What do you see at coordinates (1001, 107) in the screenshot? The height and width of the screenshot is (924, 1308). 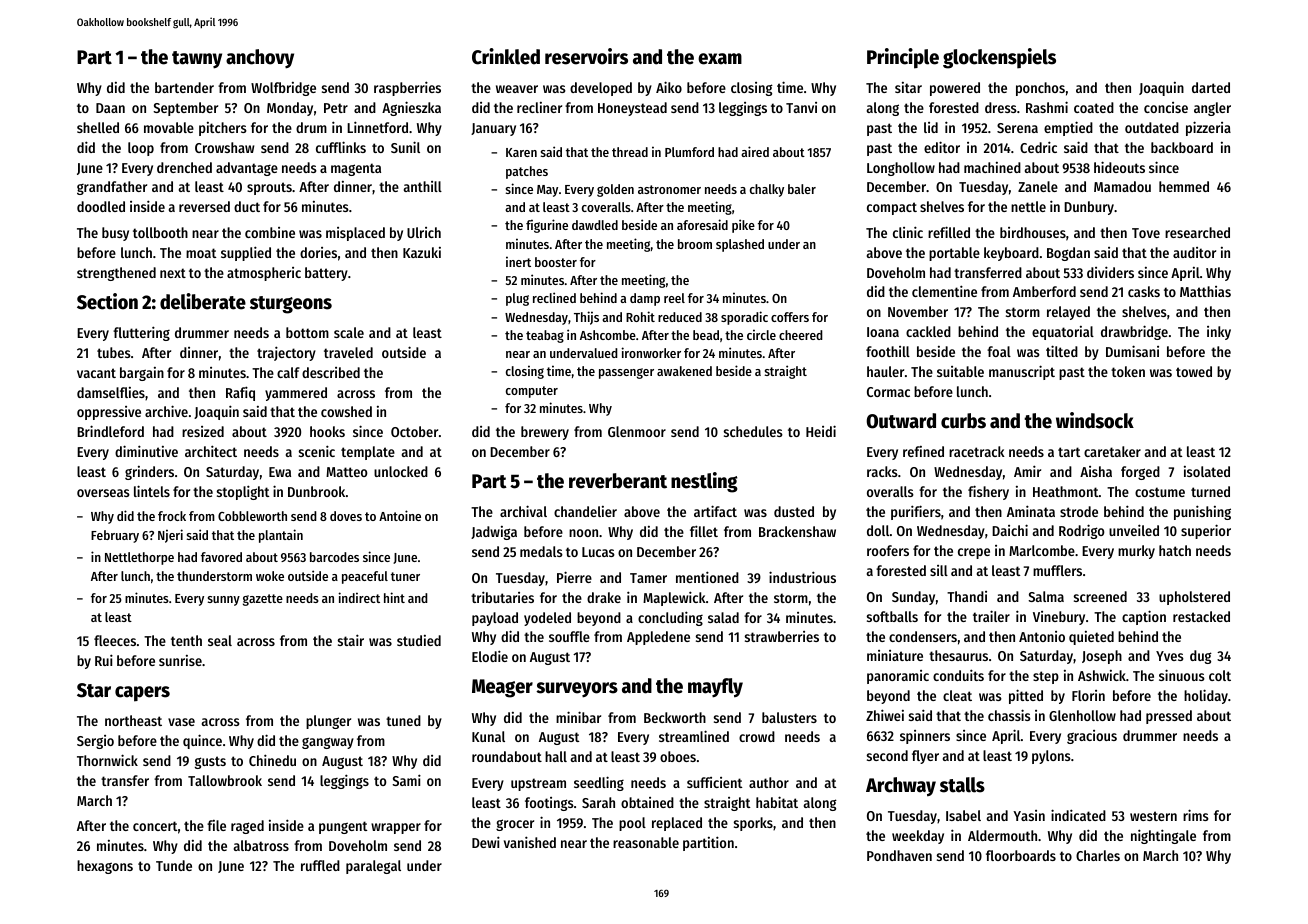 I see `dress` at bounding box center [1001, 107].
